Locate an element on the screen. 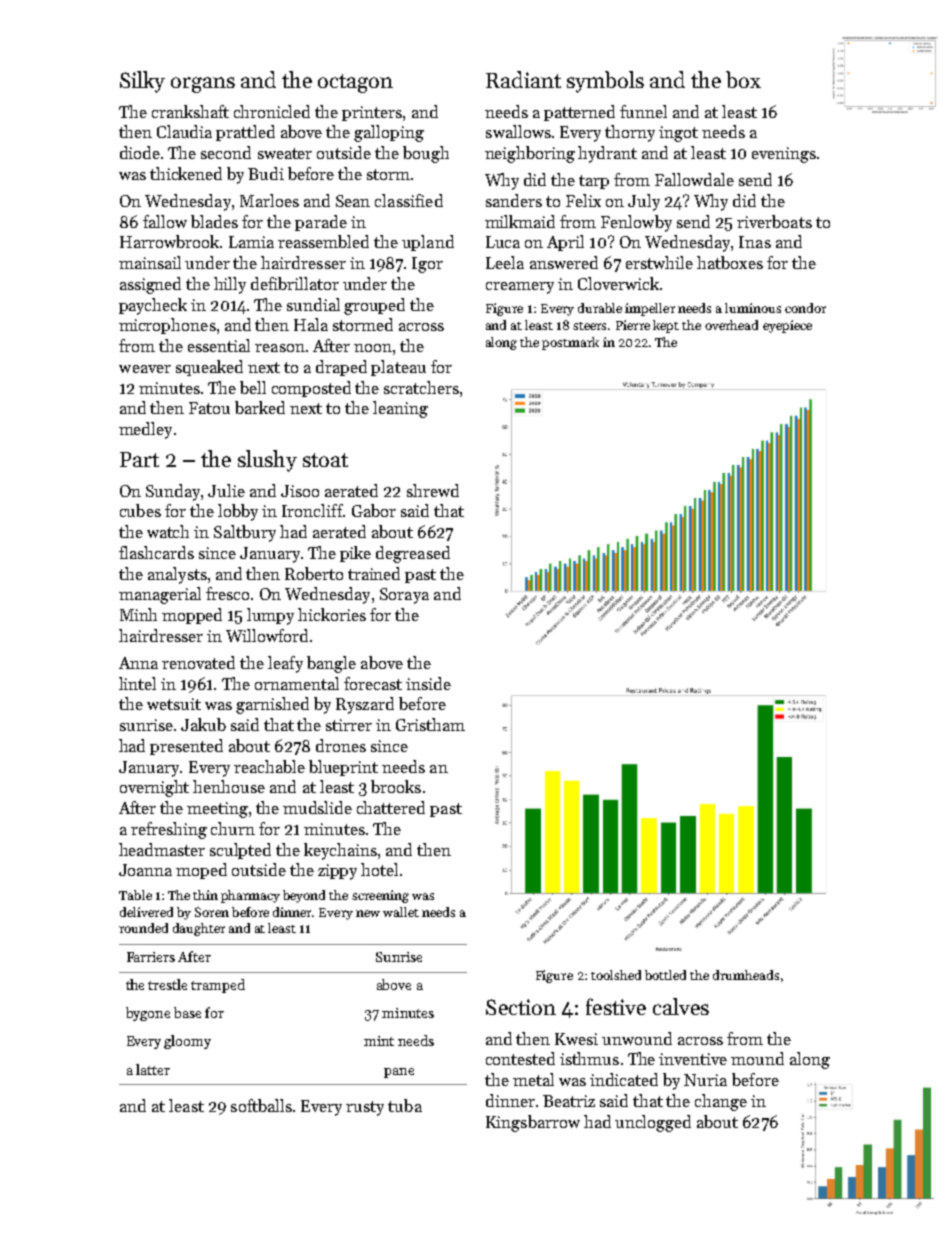 The height and width of the screenshot is (1233, 952). overhead is located at coordinates (731, 325).
